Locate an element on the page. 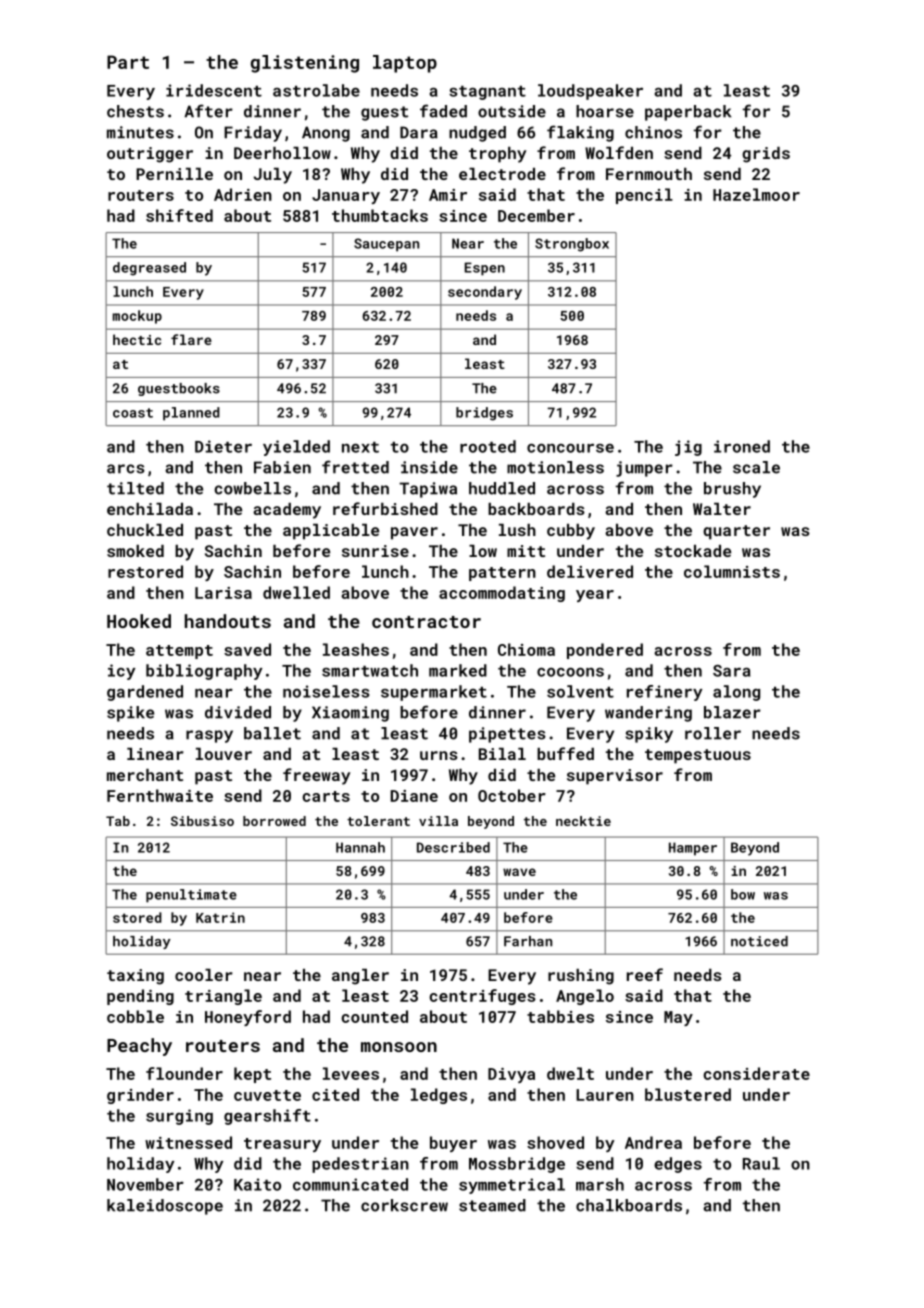 The width and height of the document is (924, 1308). chalkboards is located at coordinates (629, 1205).
